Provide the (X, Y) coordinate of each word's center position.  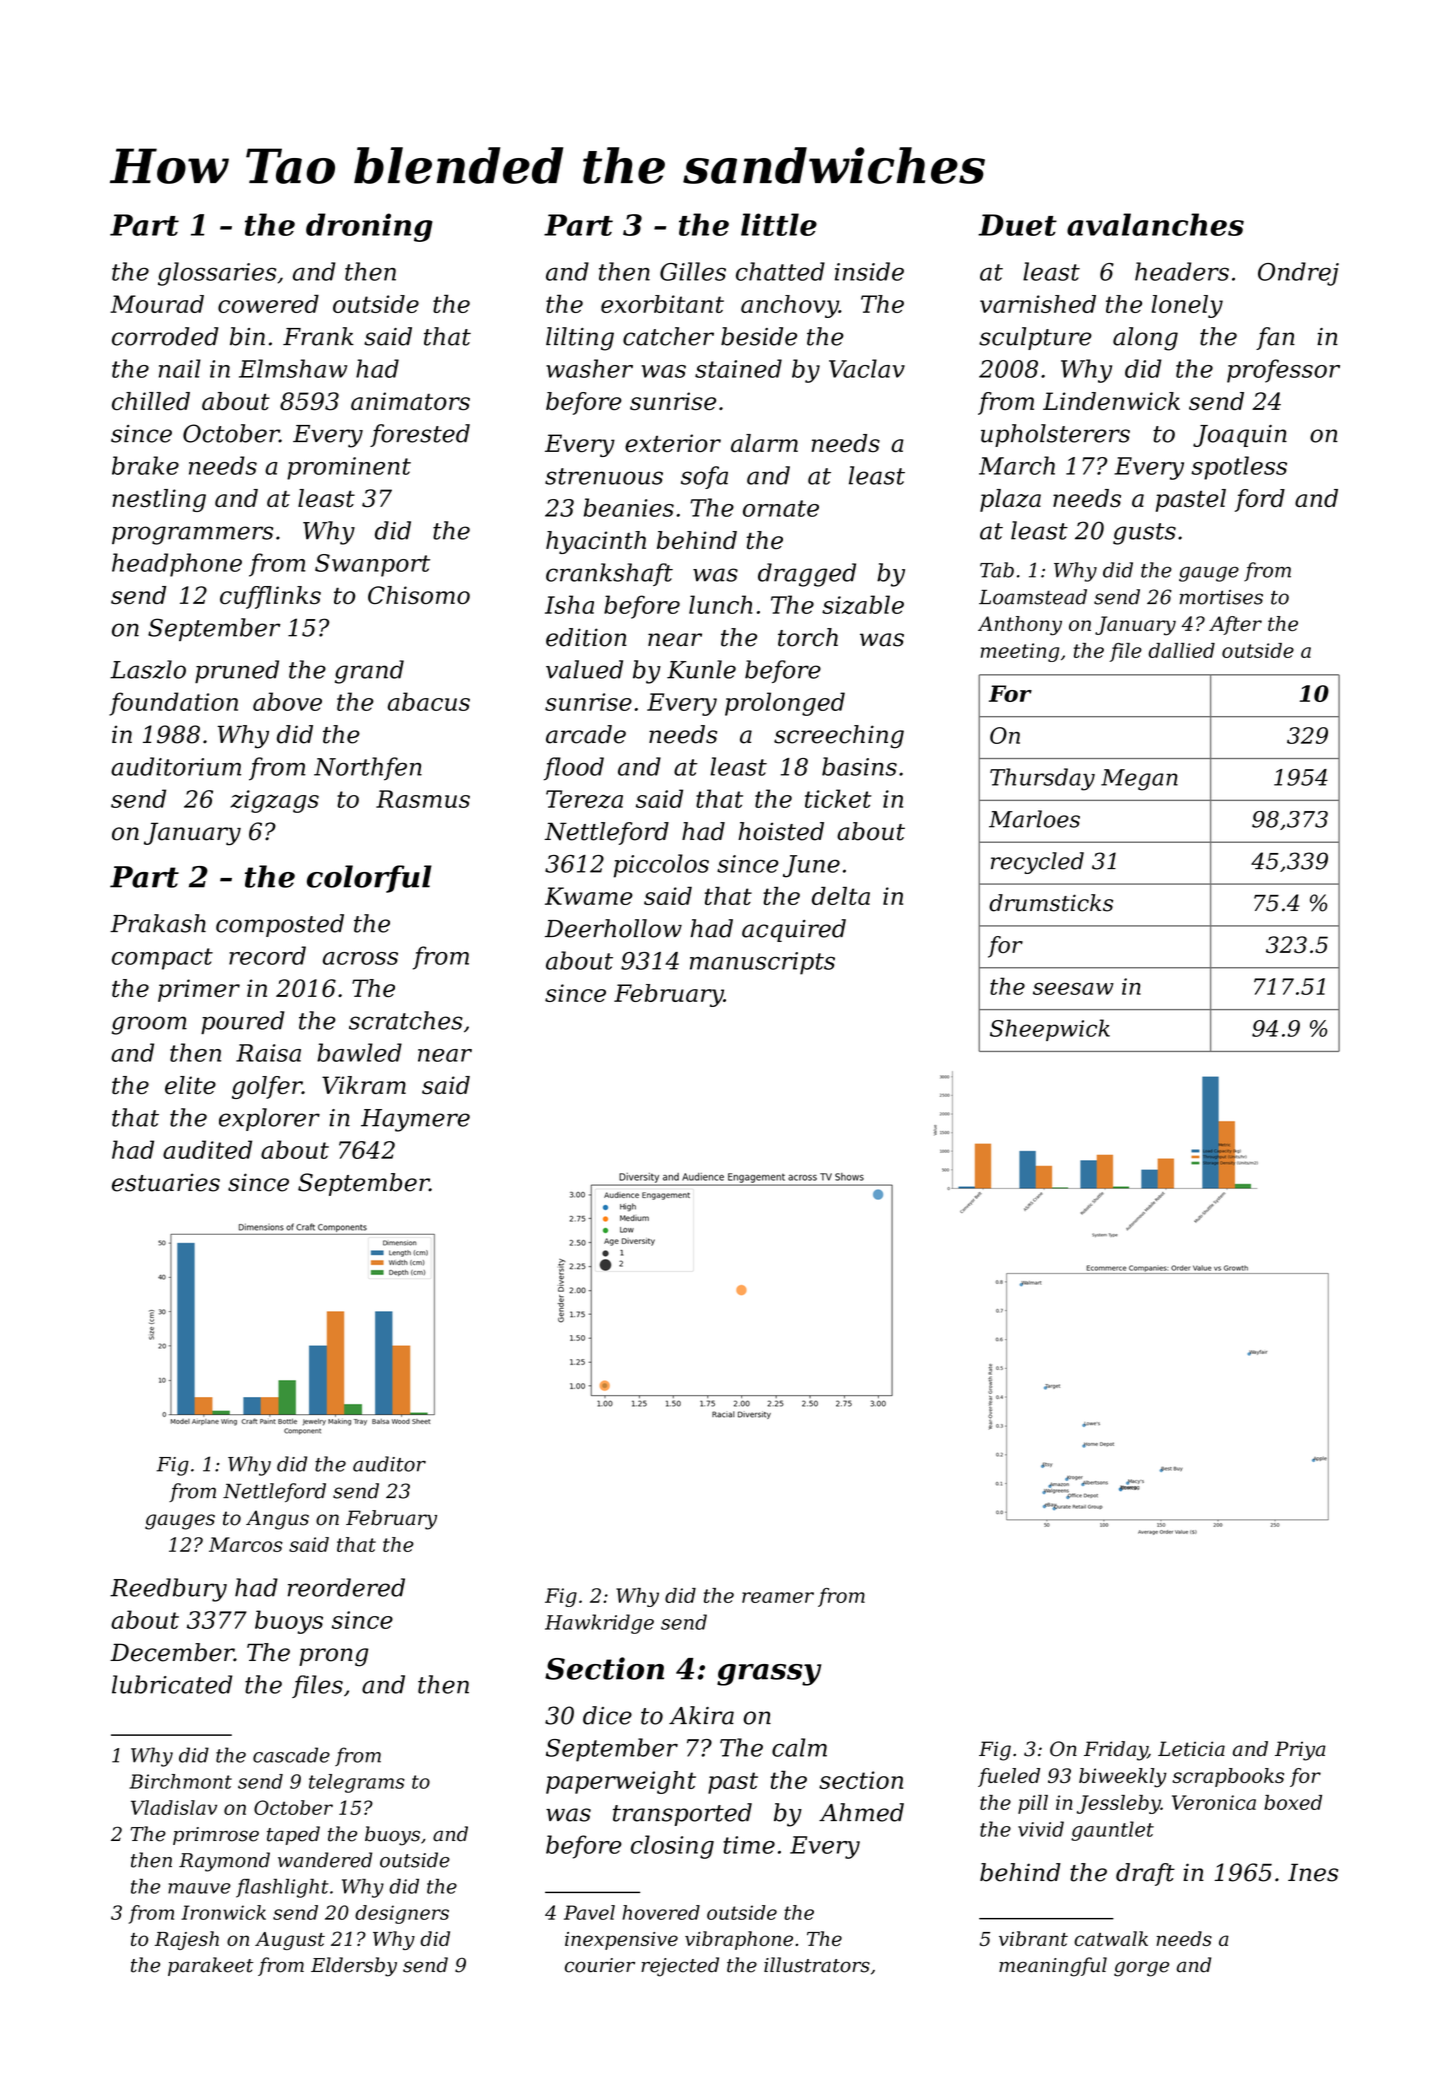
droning (369, 227)
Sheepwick (1050, 1030)
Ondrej (1298, 274)
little (779, 224)
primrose (216, 1836)
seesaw (1073, 988)
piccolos (661, 866)
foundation (173, 704)
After (1235, 625)
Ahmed (861, 1812)
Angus (277, 1520)
